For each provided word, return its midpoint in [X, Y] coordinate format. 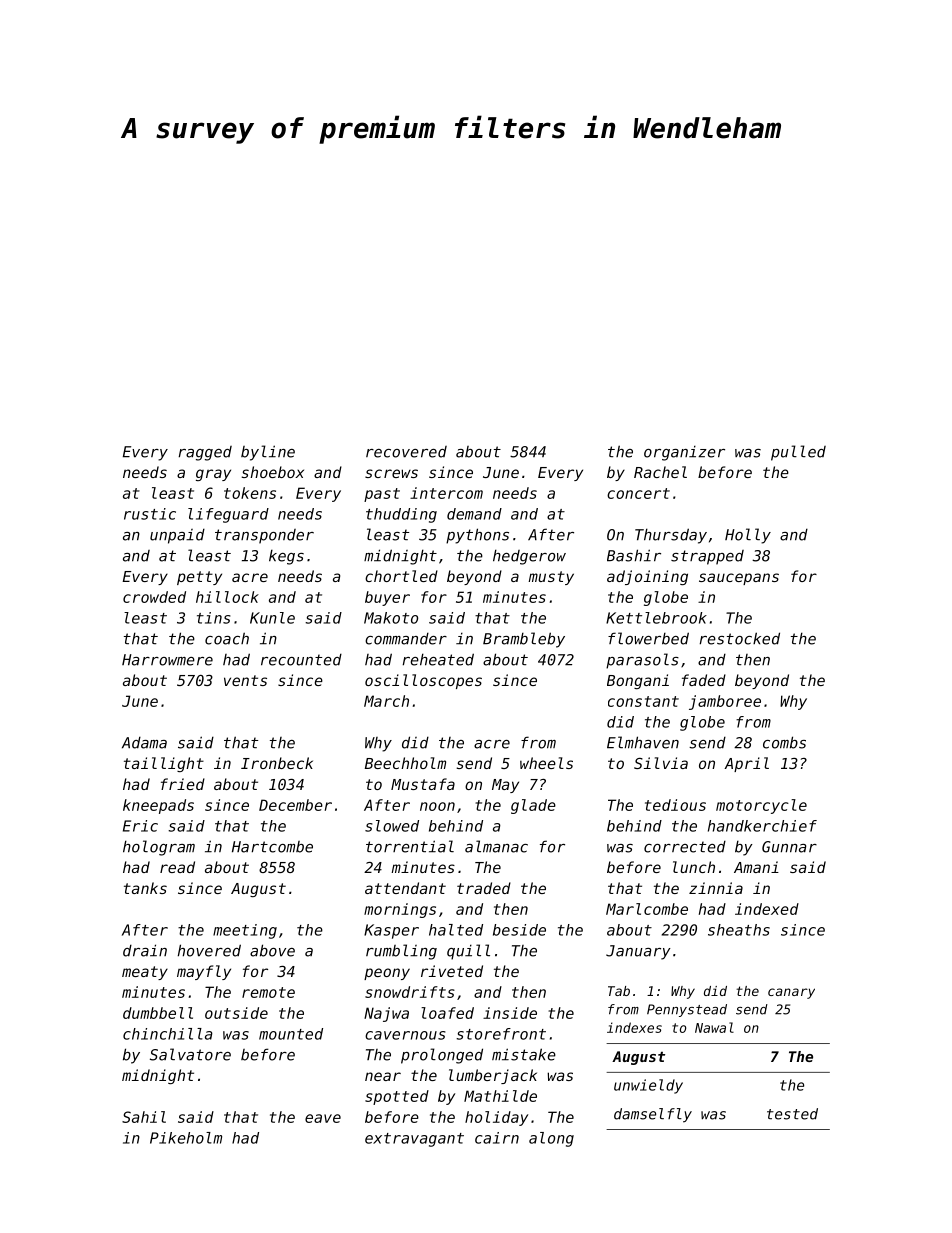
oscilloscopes [423, 681]
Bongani [638, 681]
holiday [496, 1118]
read [177, 867]
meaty [145, 973]
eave [323, 1118]
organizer [684, 453]
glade [533, 806]
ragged [205, 453]
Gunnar [789, 847]
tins [214, 618]
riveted [452, 971]
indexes [634, 1027]
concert [638, 493]
